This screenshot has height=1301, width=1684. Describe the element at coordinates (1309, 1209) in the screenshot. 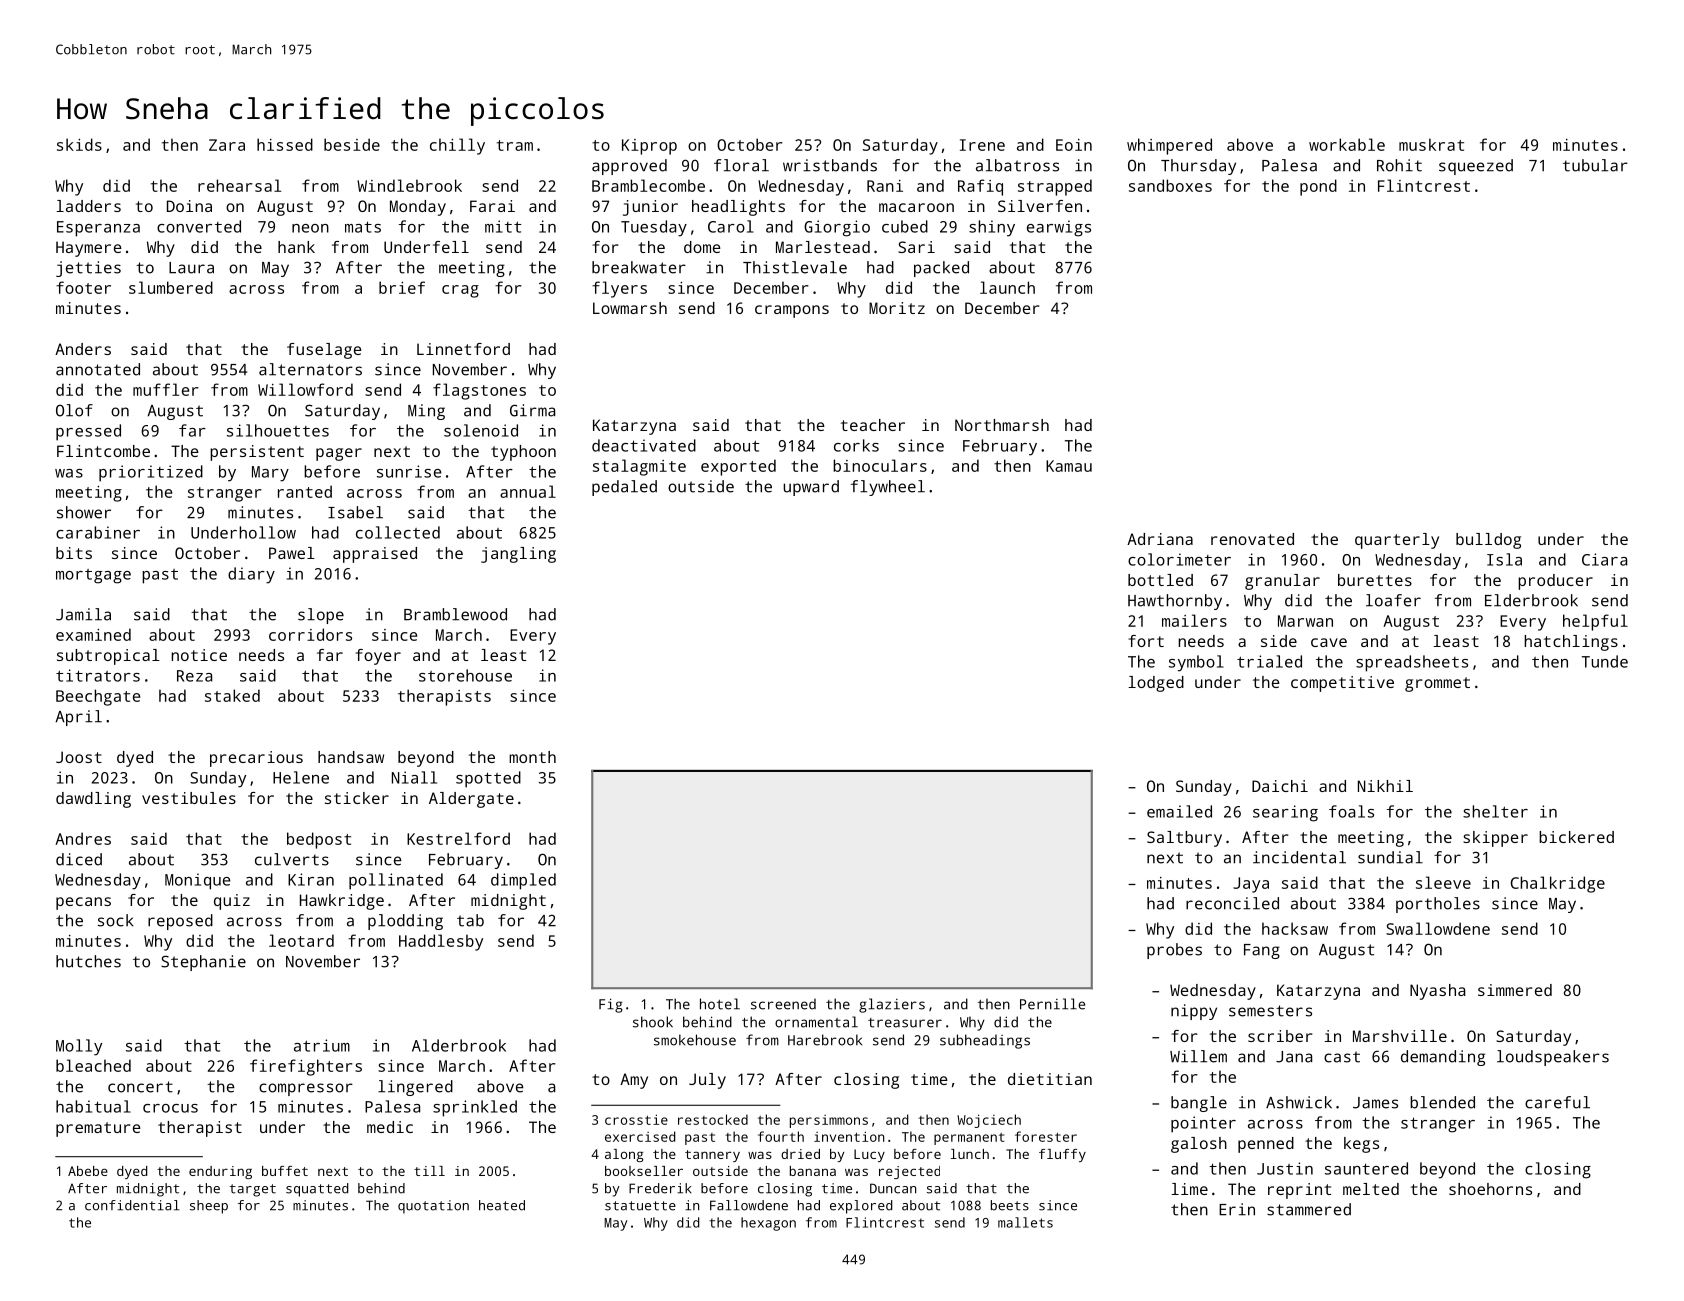

I see `stammered` at that location.
